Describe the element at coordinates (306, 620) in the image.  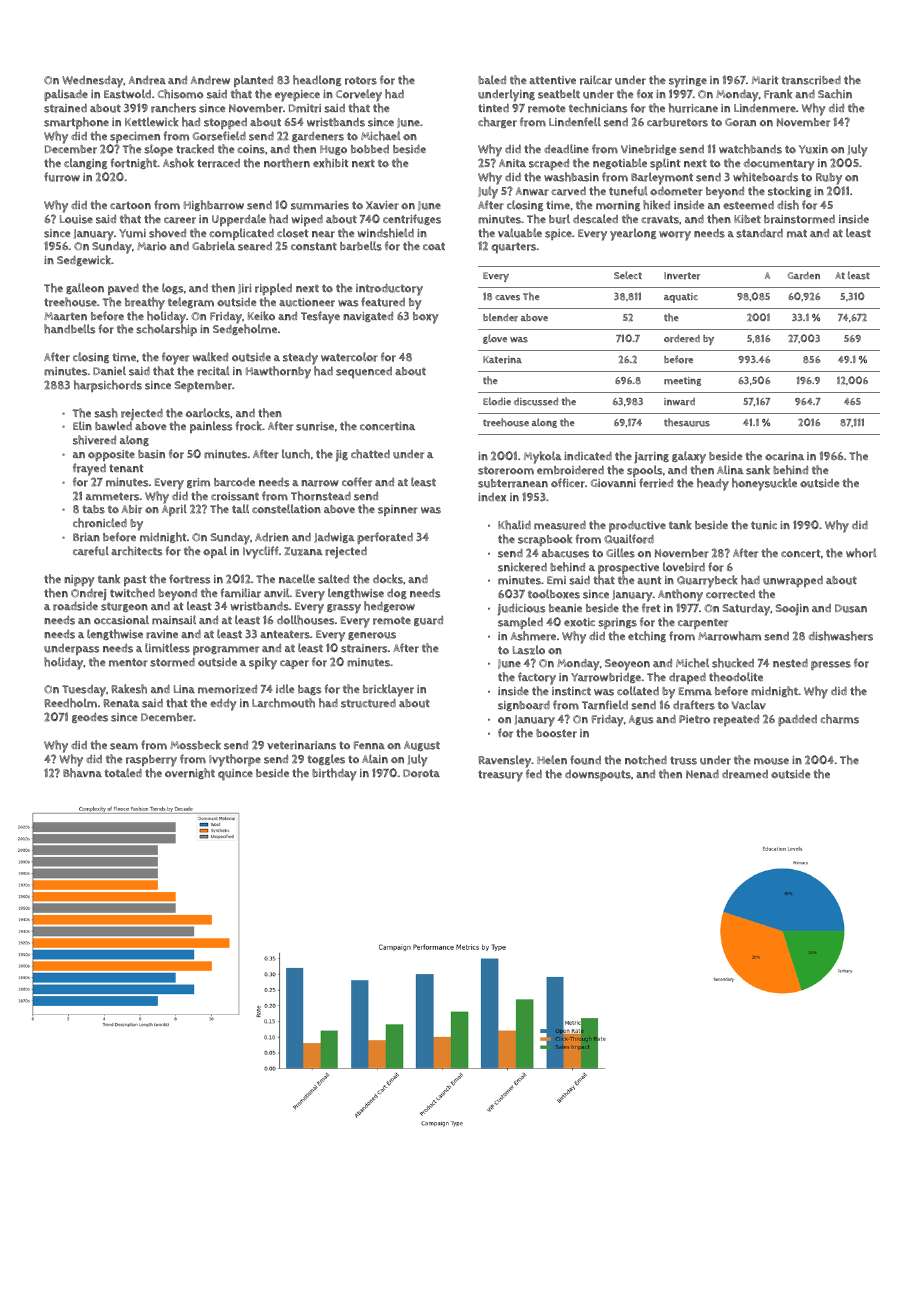
I see `dollhouses` at that location.
